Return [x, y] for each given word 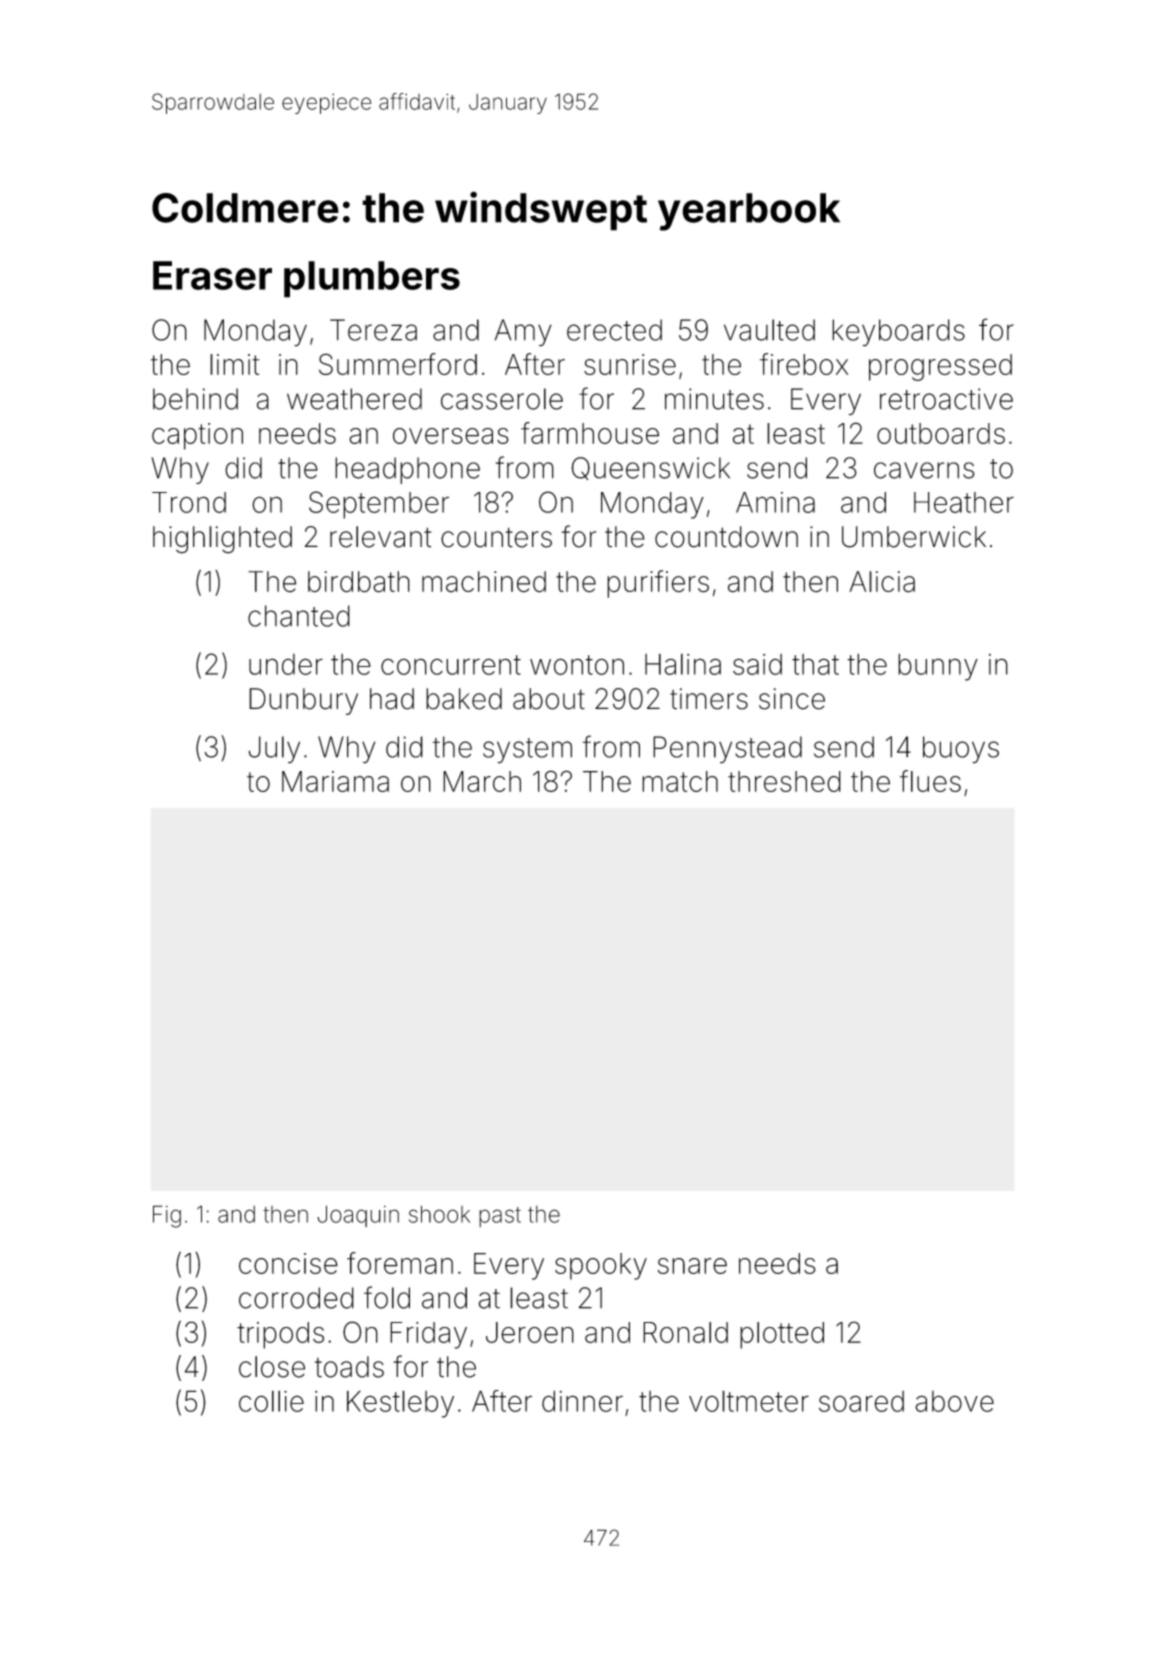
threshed [784, 781]
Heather [964, 502]
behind [195, 399]
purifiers [658, 584]
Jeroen [530, 1332]
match [680, 781]
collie [271, 1401]
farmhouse [590, 433]
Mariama [335, 781]
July [274, 750]
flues [930, 781]
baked [464, 699]
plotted [782, 1335]
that [815, 664]
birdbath [359, 582]
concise [288, 1263]
